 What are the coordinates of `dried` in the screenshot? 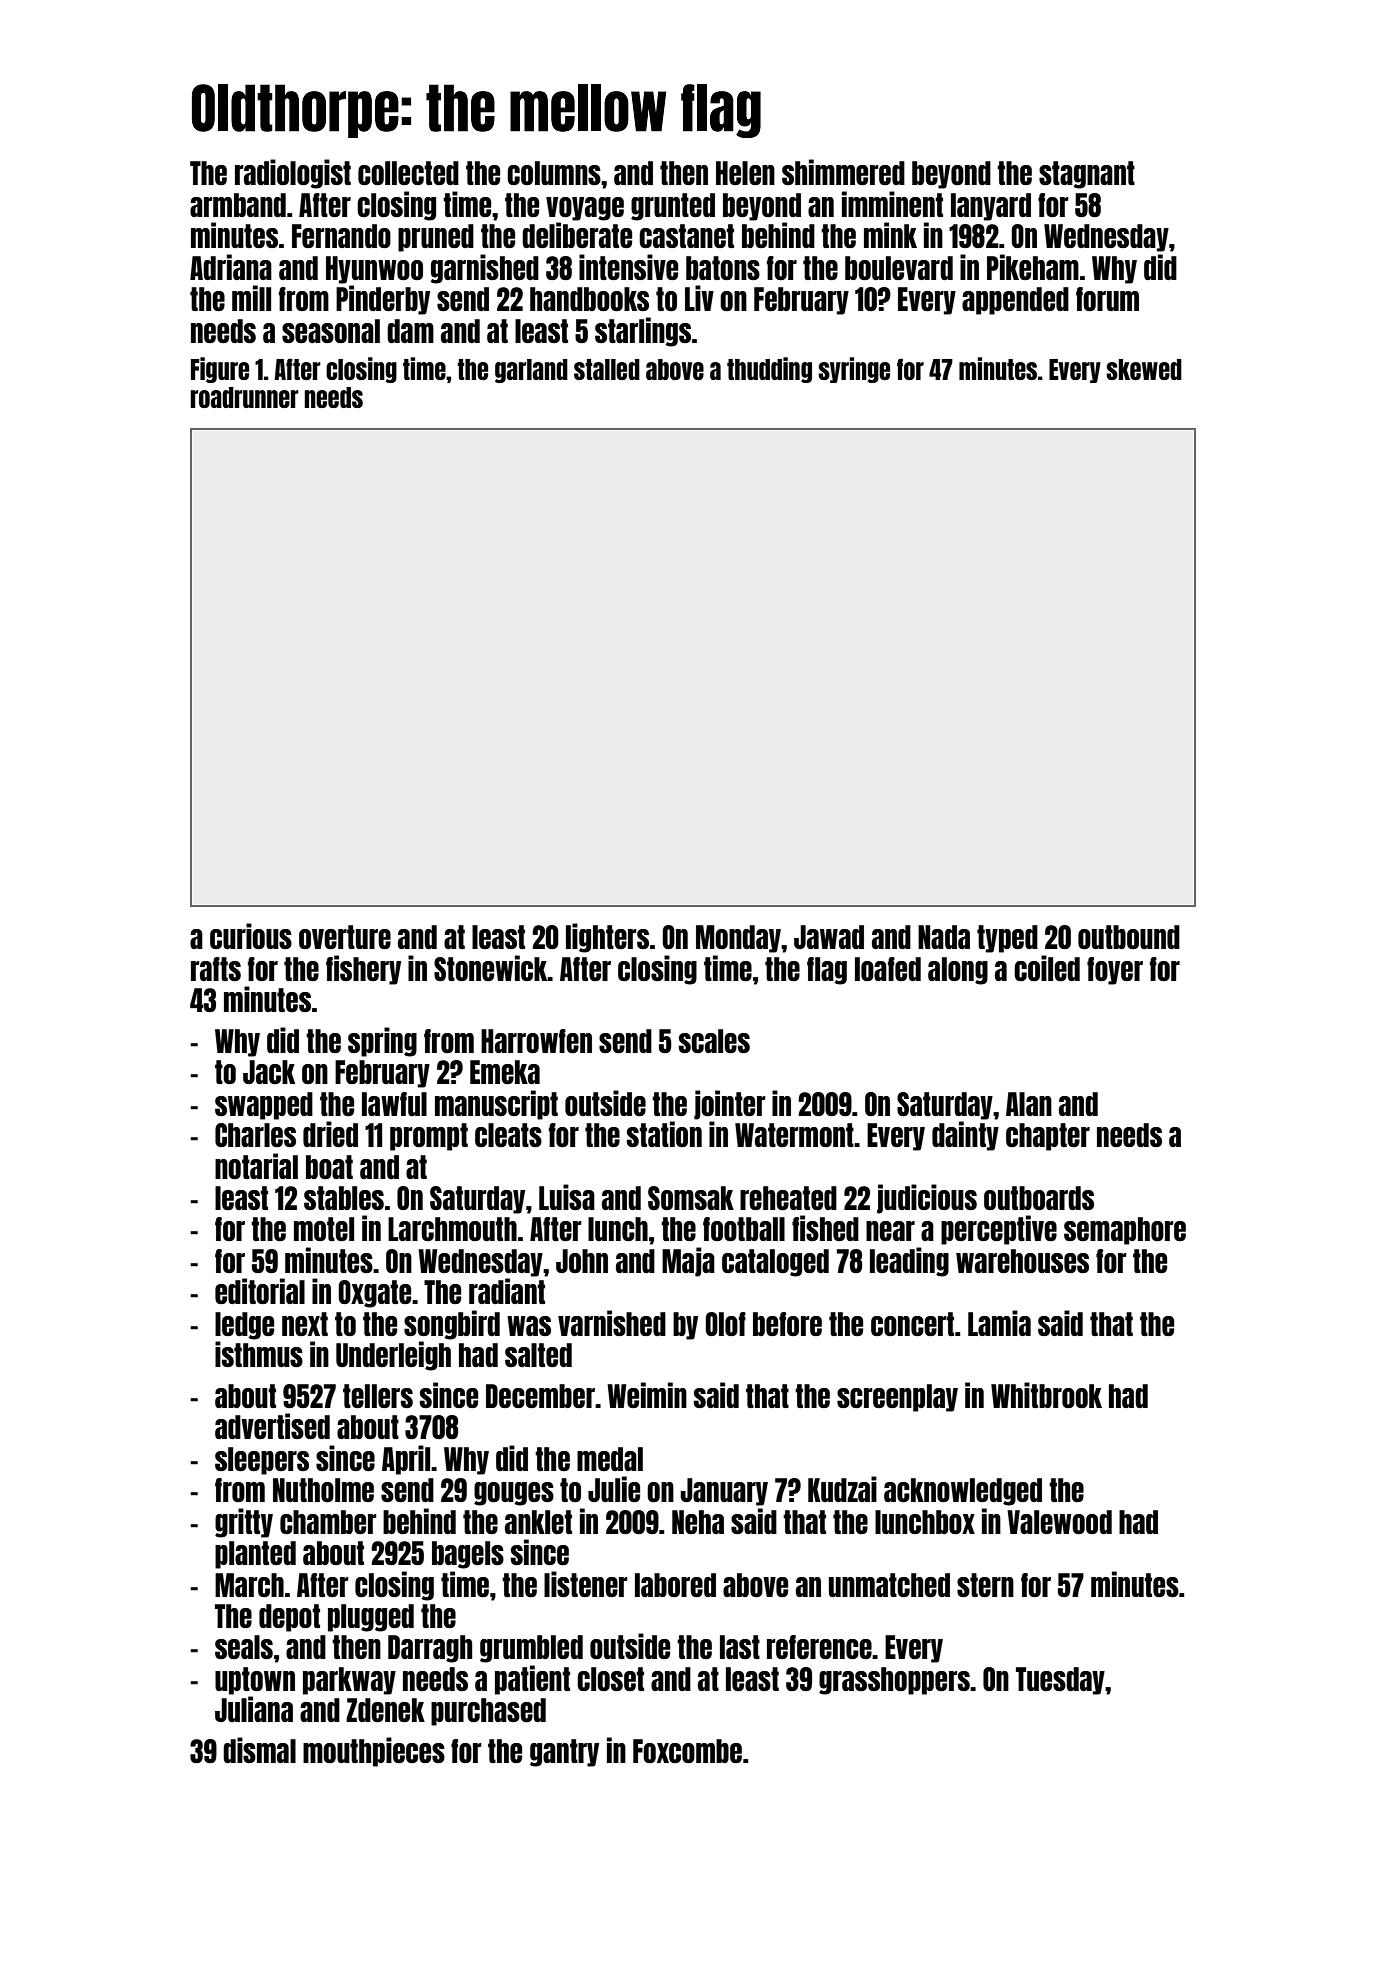 It's located at (330, 1134).
